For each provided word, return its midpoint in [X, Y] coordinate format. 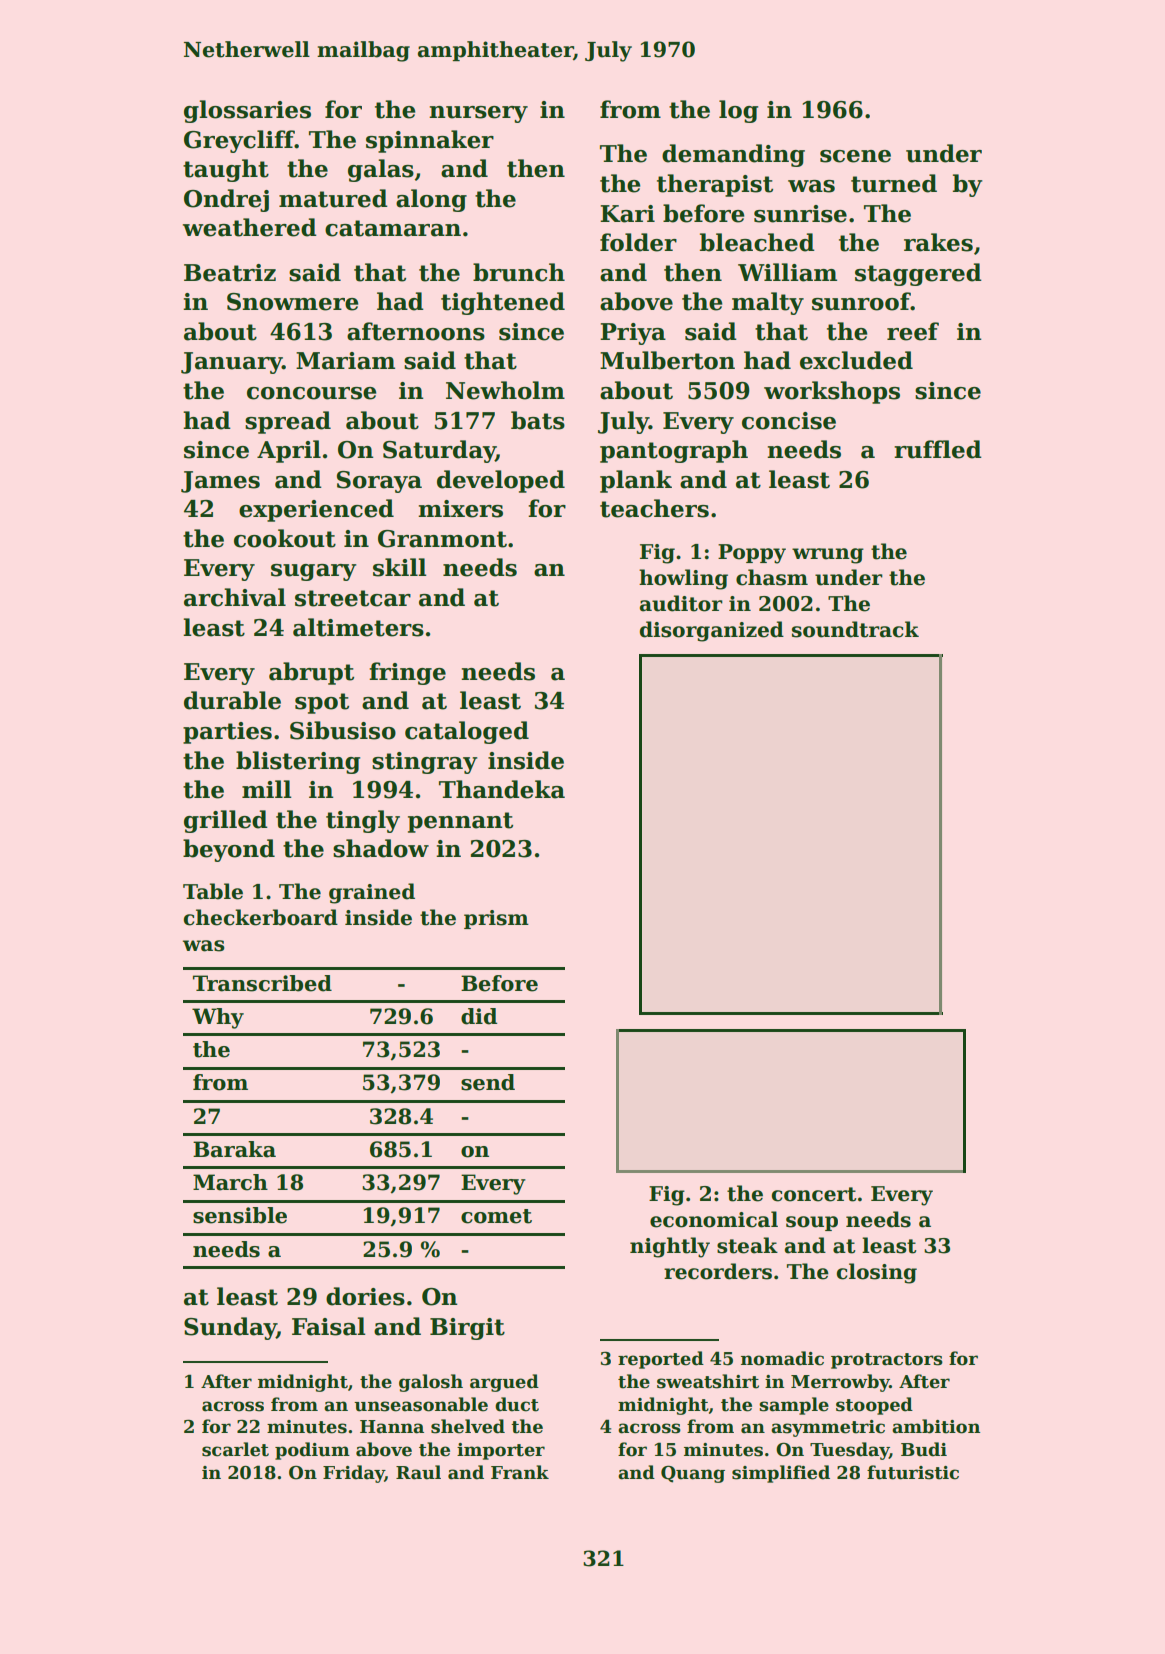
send [488, 1082]
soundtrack [855, 629]
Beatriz [230, 273]
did [479, 1016]
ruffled [938, 449]
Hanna [392, 1427]
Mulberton [667, 360]
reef [913, 331]
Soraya [379, 482]
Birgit [467, 1329]
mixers [460, 509]
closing [877, 1273]
